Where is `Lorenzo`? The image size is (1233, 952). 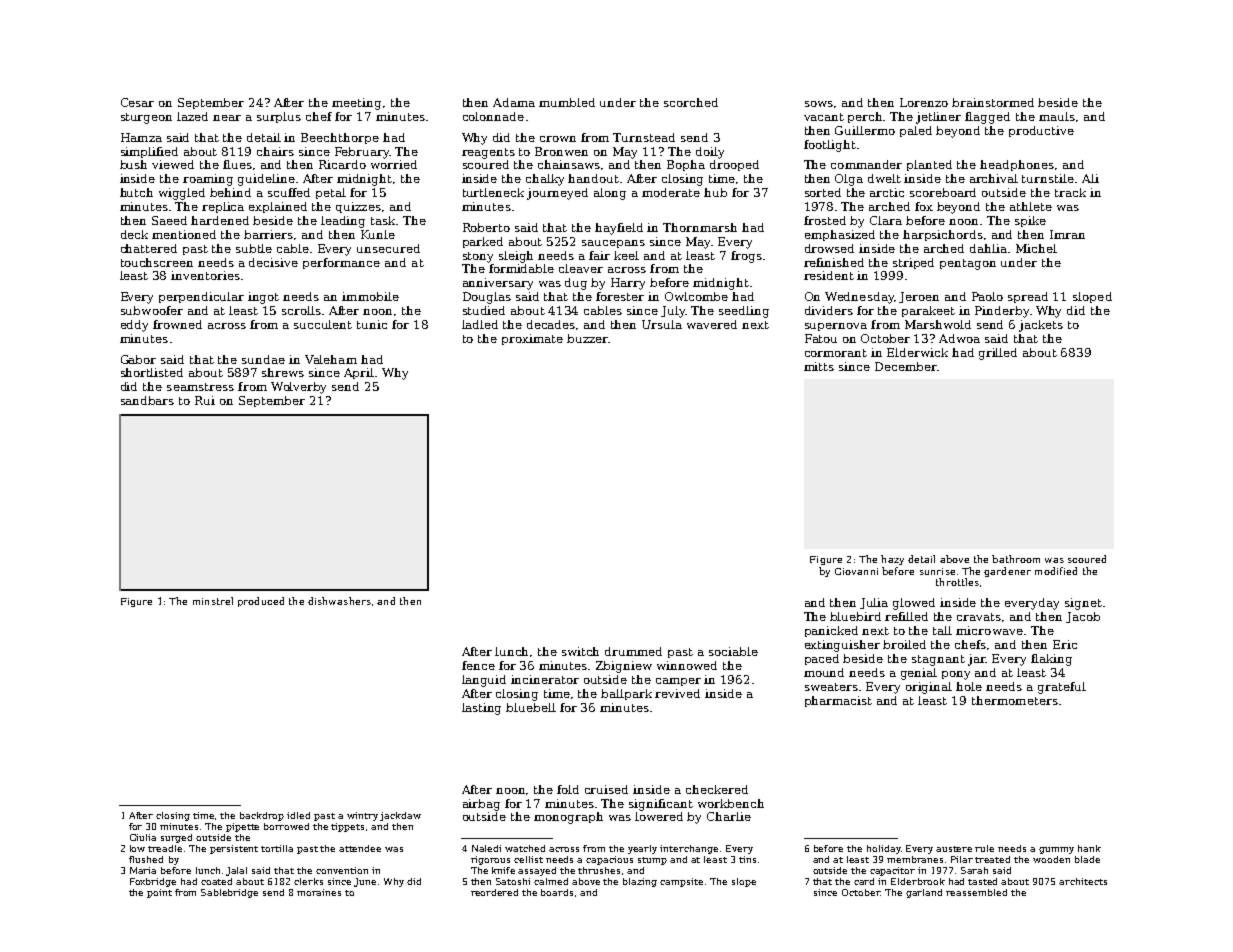 Lorenzo is located at coordinates (924, 102).
